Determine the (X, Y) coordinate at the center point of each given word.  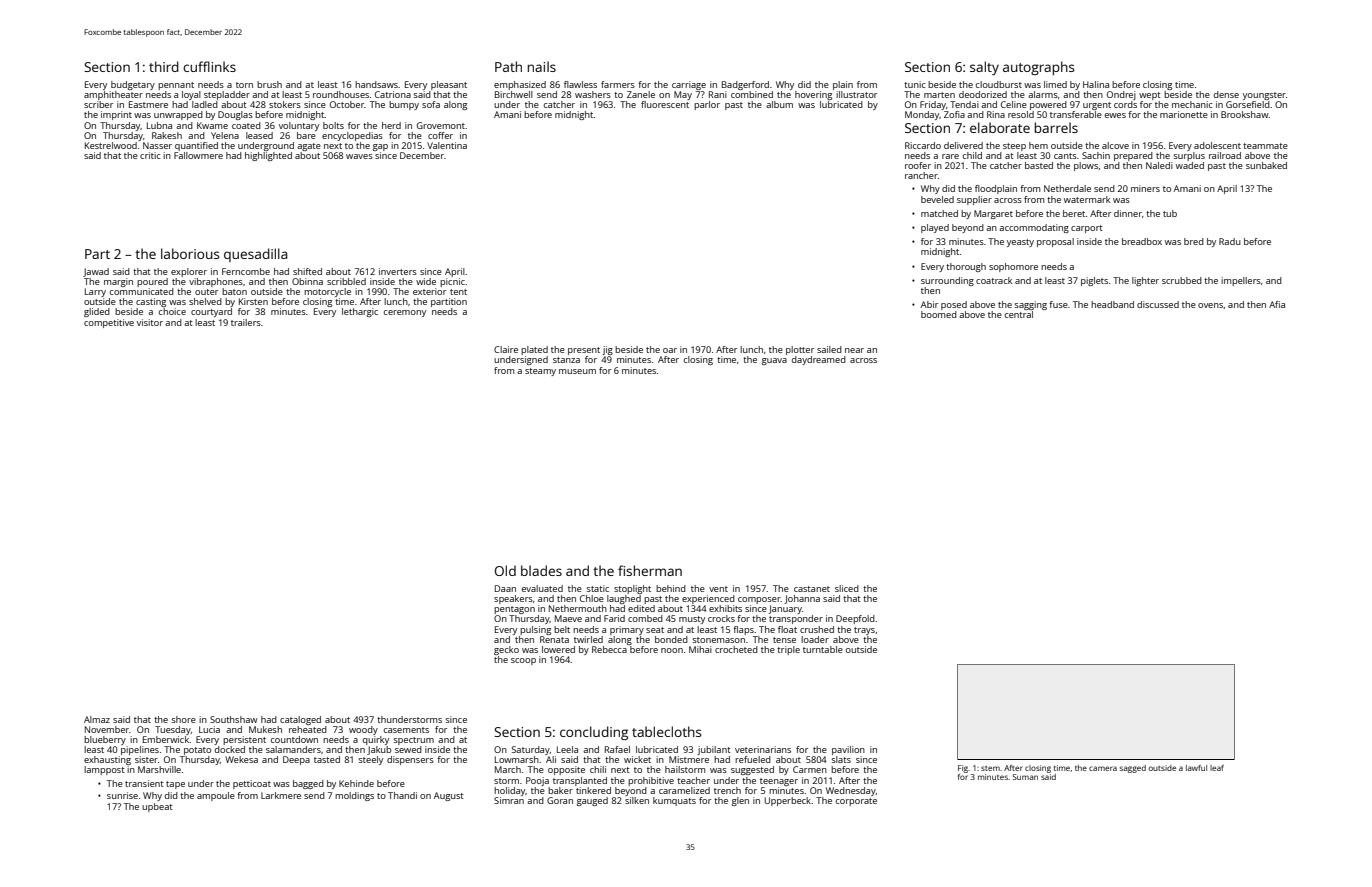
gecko (506, 650)
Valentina (447, 145)
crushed (817, 629)
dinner (1128, 213)
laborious (190, 253)
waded (1190, 165)
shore (184, 719)
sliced (847, 588)
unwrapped (178, 115)
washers (593, 94)
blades (541, 570)
